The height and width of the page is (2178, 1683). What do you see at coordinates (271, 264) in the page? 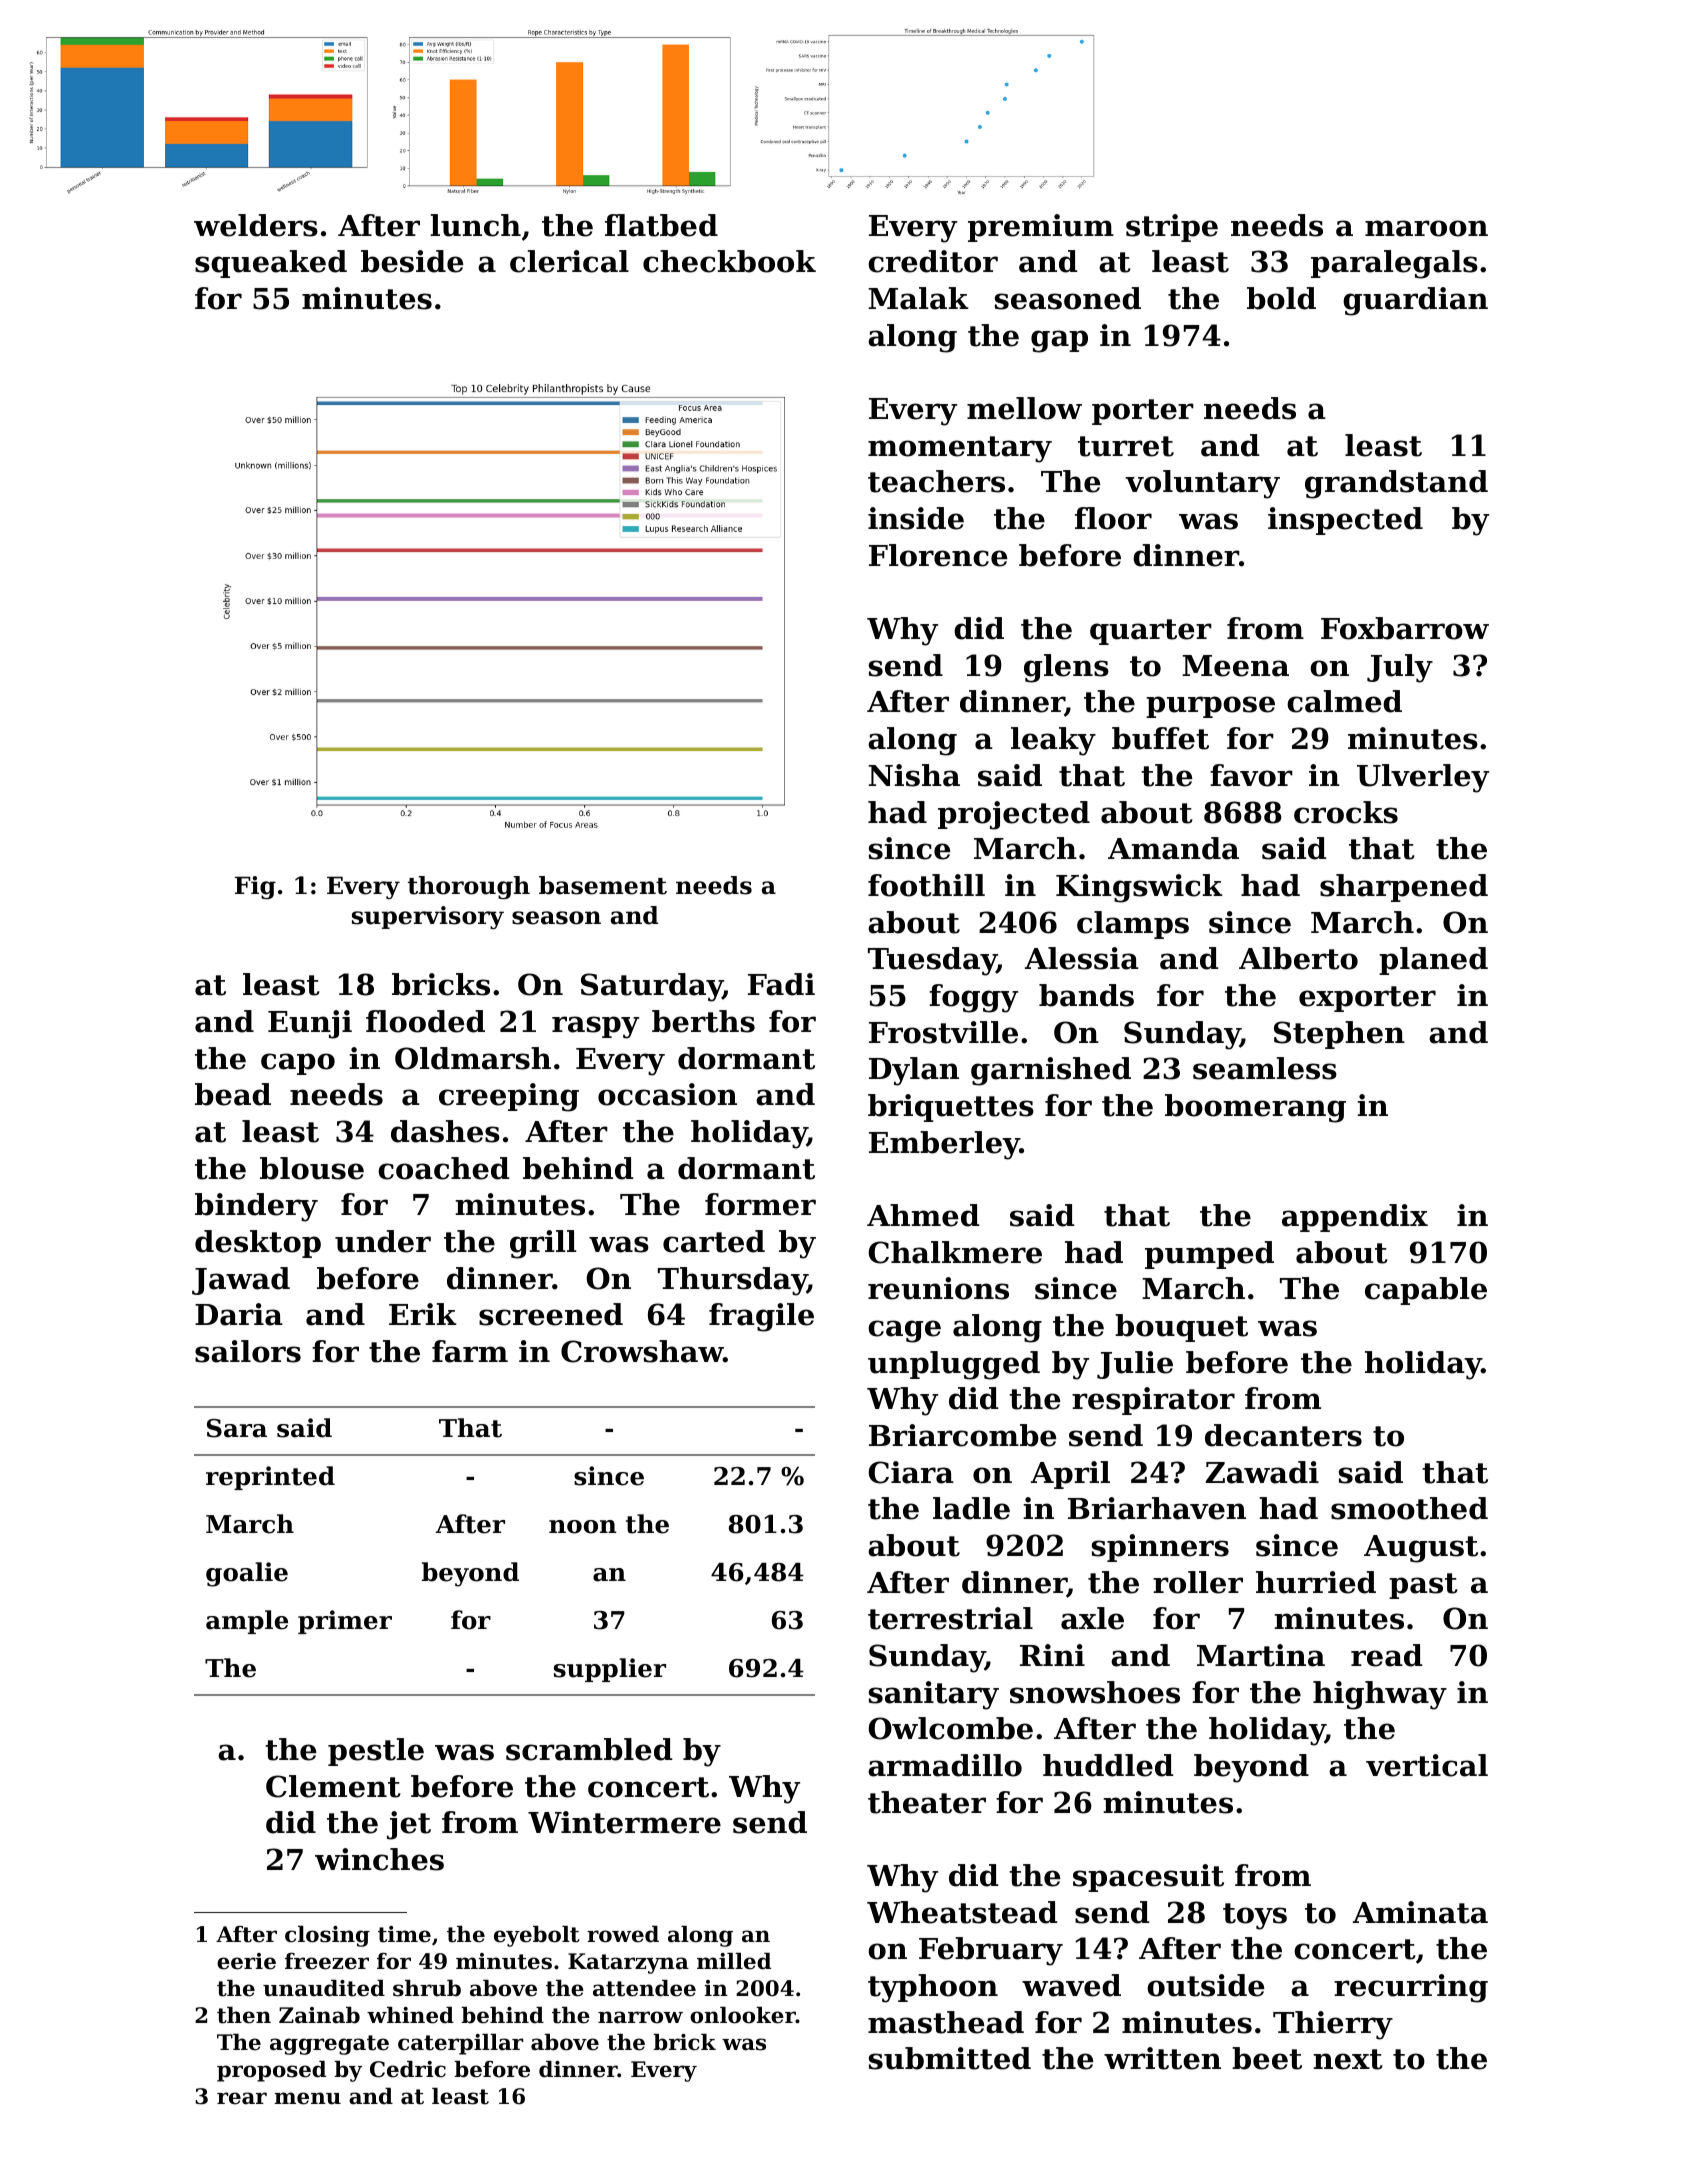
I see `squeaked` at bounding box center [271, 264].
